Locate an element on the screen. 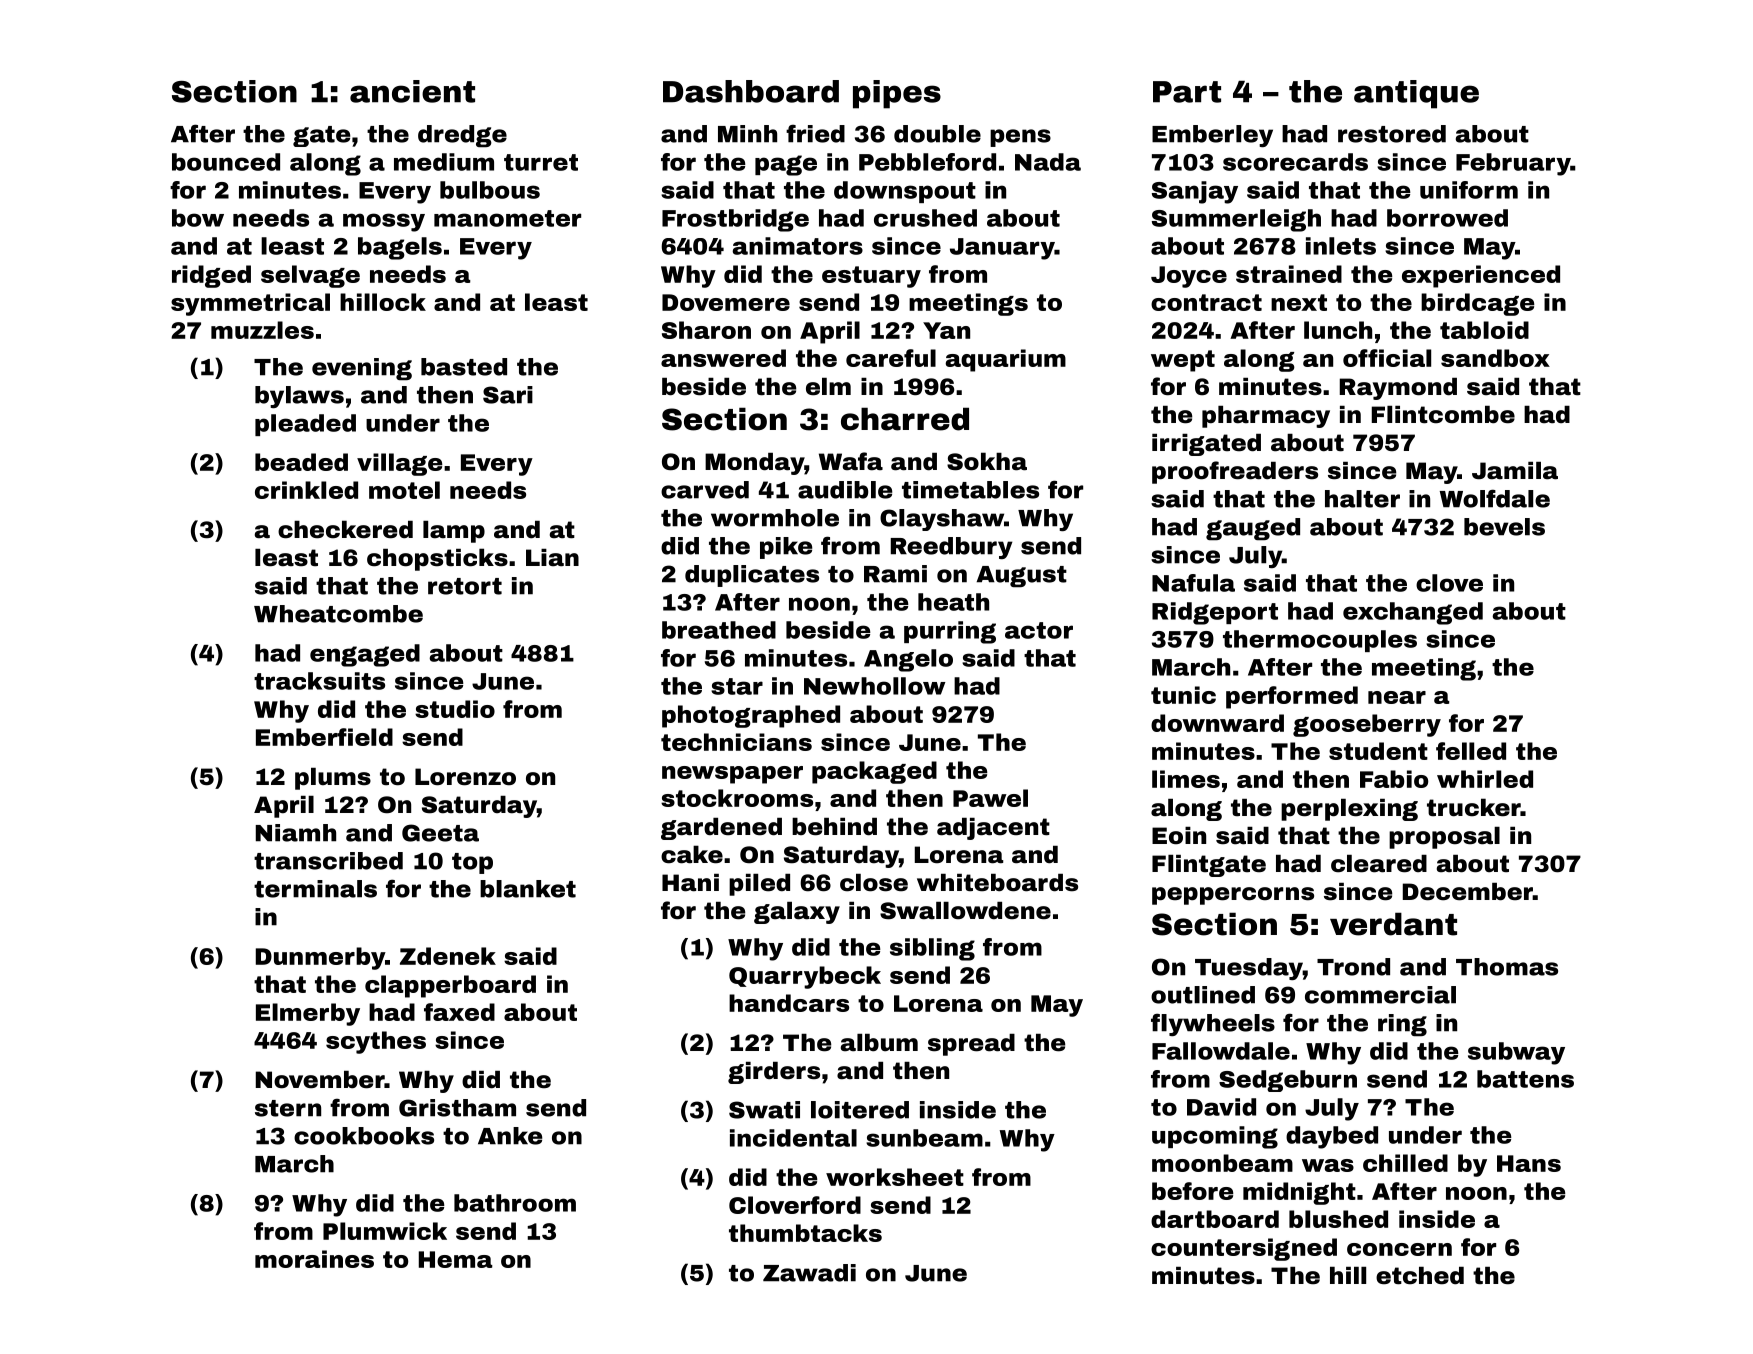  ancient is located at coordinates (412, 91).
